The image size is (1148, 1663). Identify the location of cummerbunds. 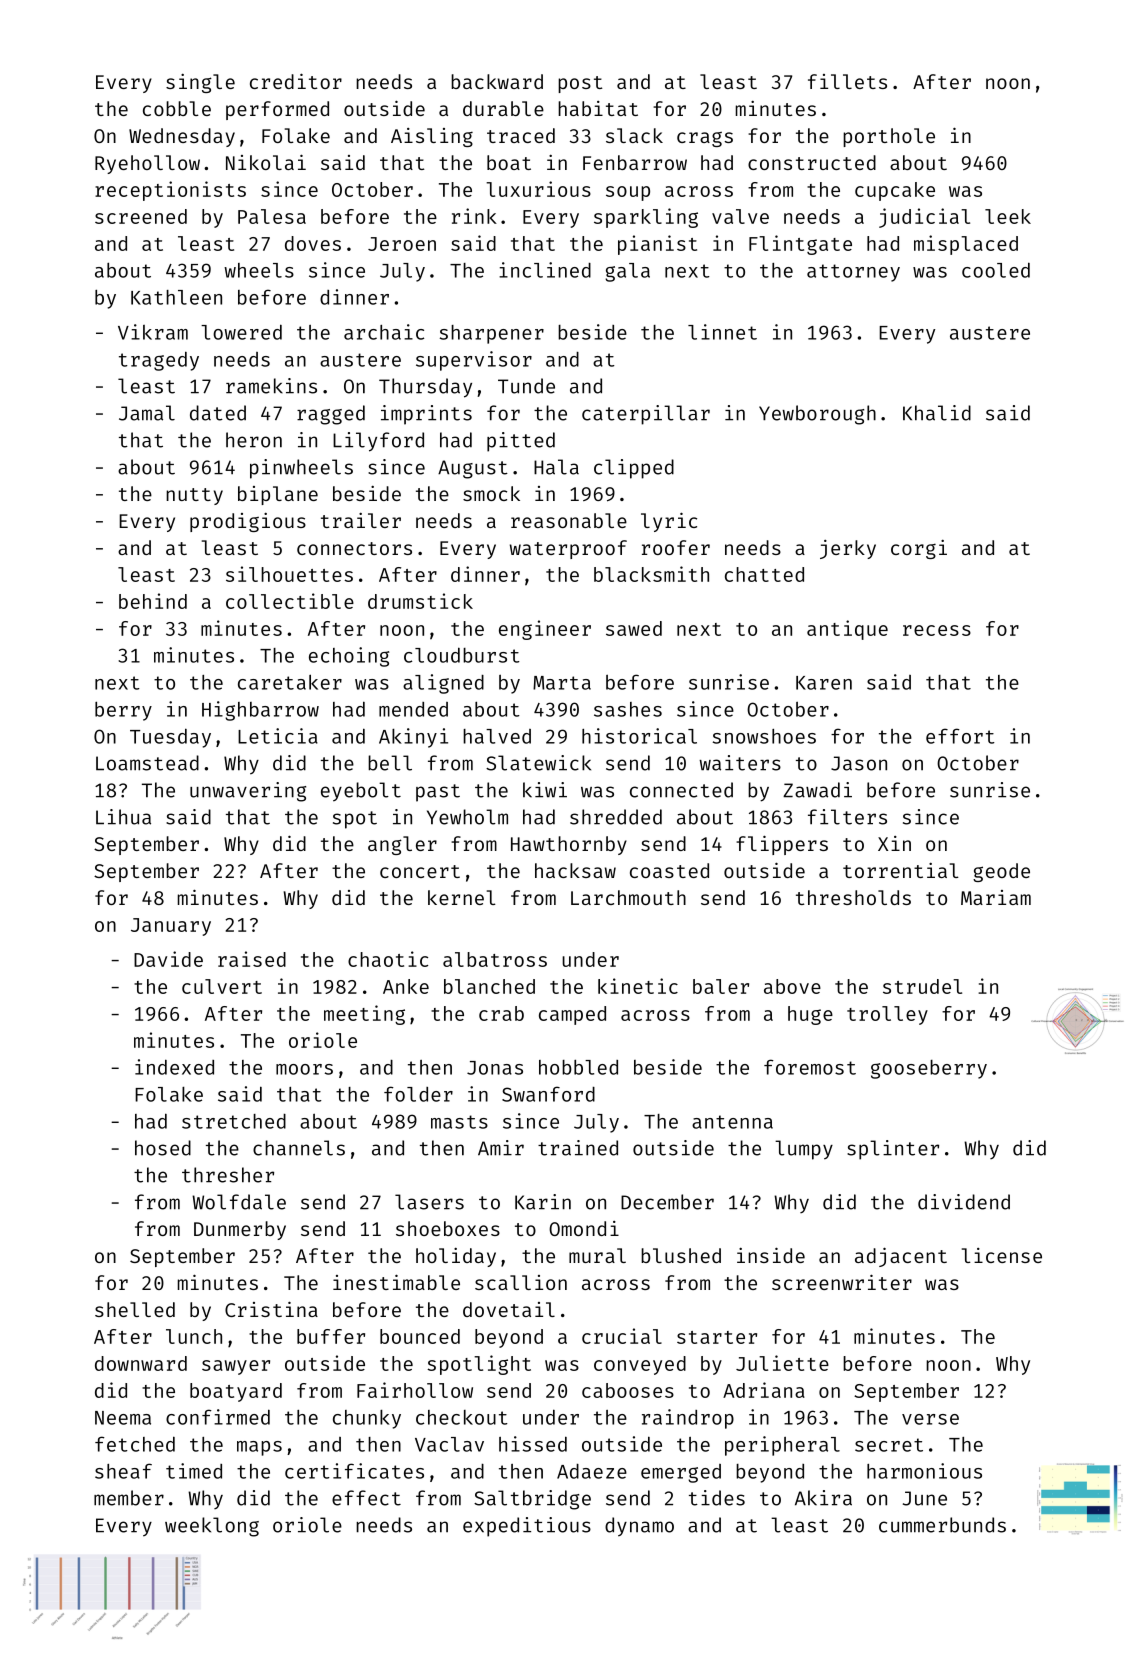
(942, 1525).
